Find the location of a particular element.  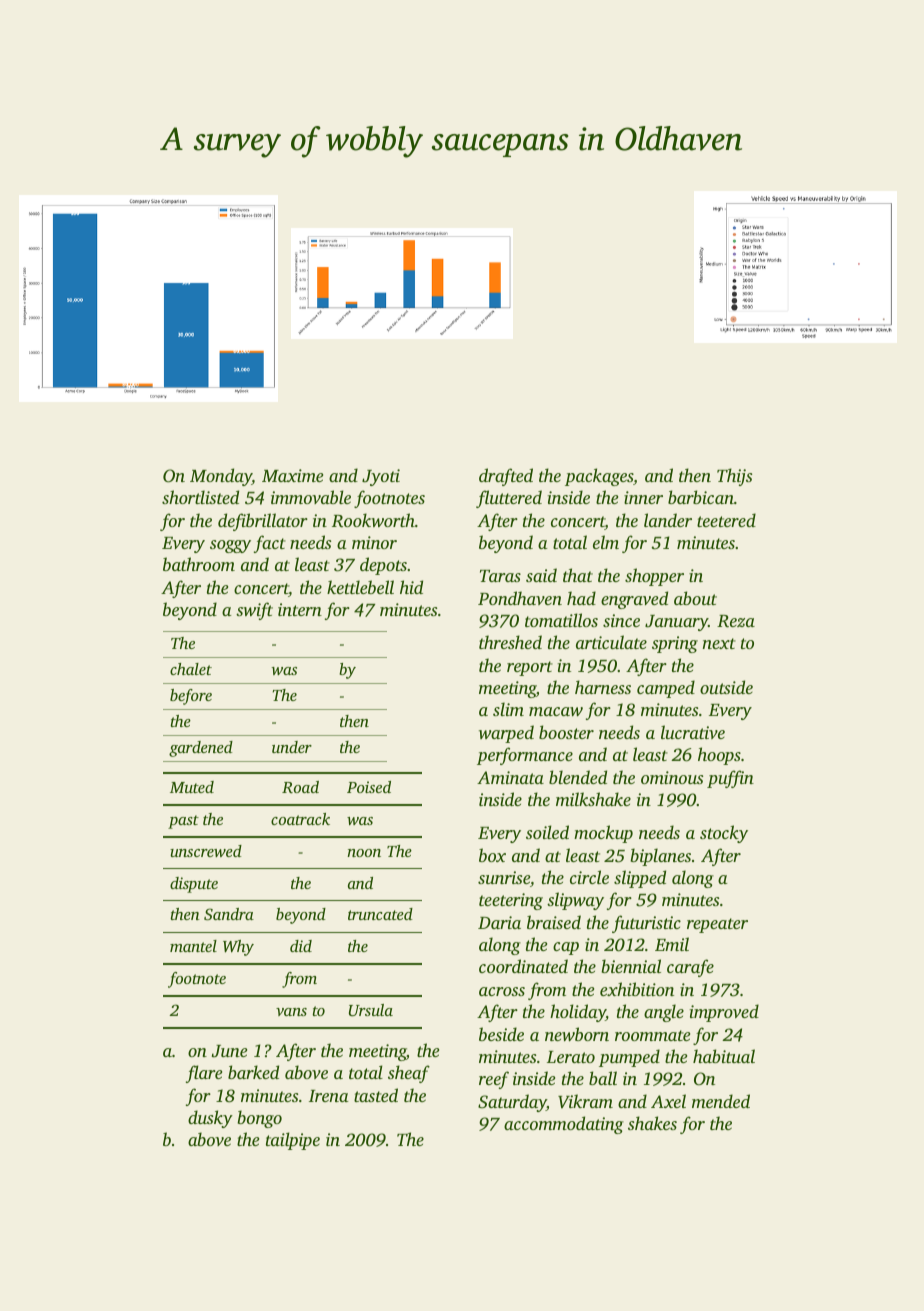

coordinated is located at coordinates (523, 966).
